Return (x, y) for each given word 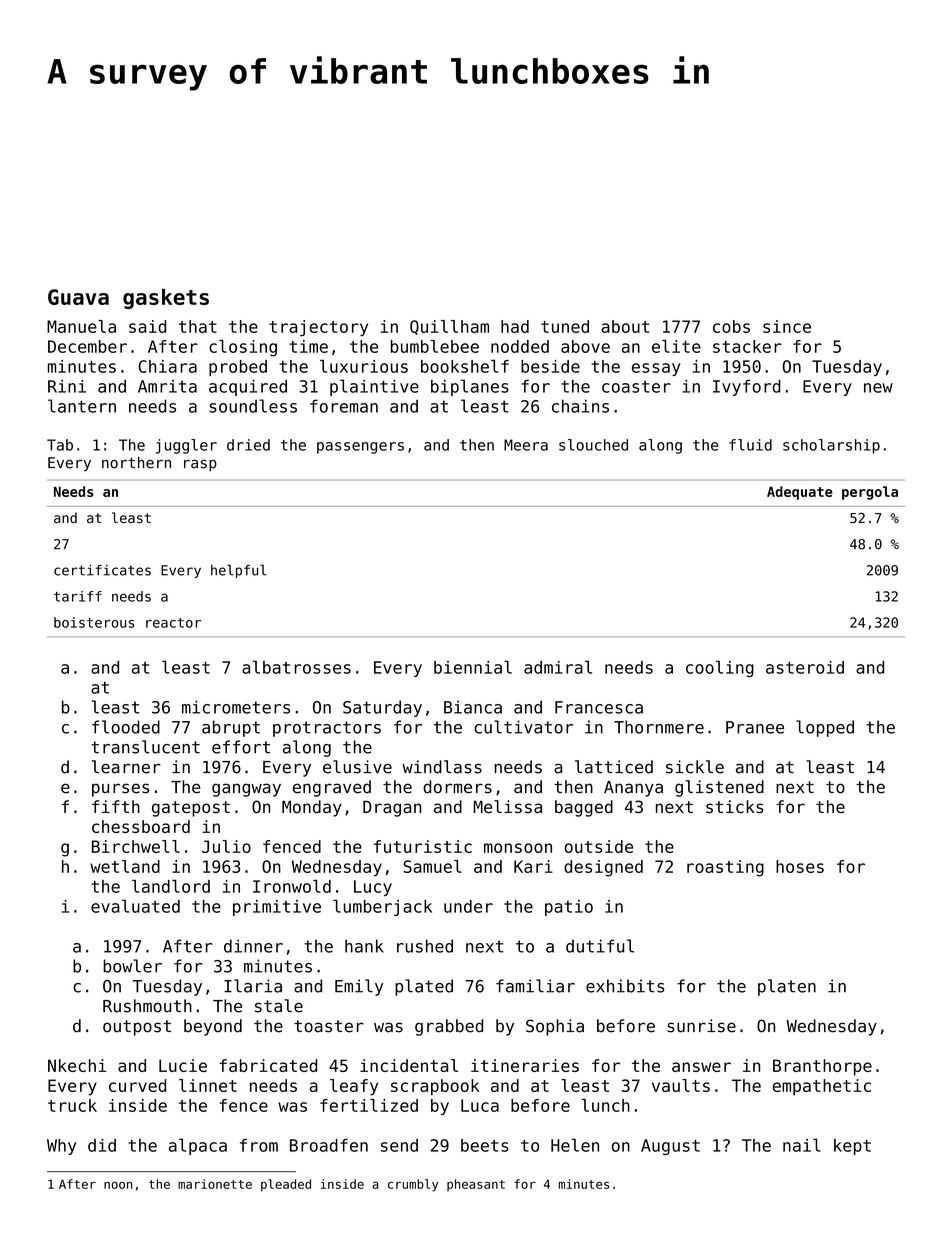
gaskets (166, 299)
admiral (558, 667)
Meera (526, 445)
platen (787, 987)
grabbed (449, 1027)
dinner (253, 946)
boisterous (94, 622)
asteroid (805, 667)
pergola (870, 493)
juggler (186, 446)
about (625, 326)
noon (118, 1185)
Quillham (449, 327)
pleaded (286, 1185)
